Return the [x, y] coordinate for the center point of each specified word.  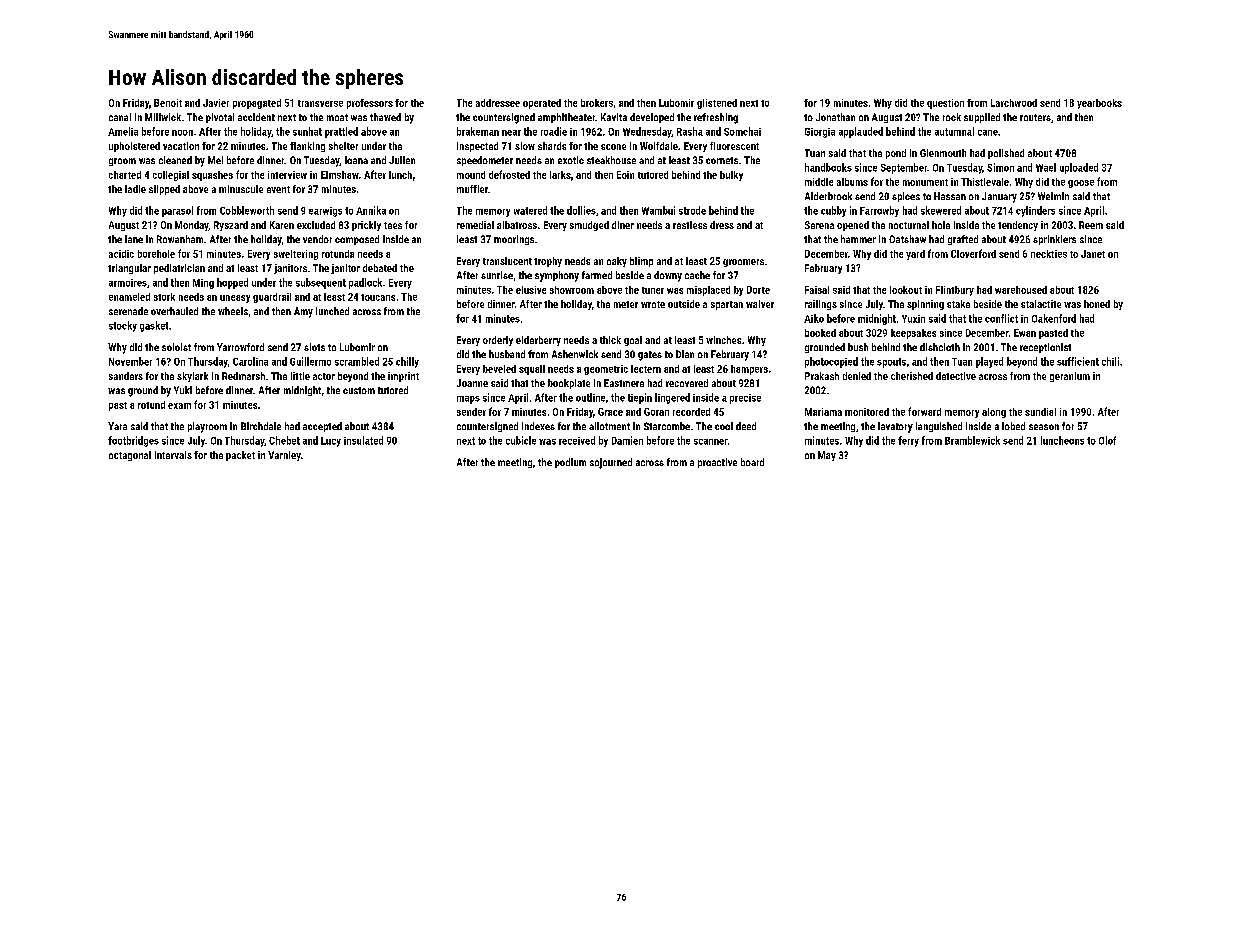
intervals [173, 455]
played [989, 362]
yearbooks [1099, 104]
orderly [498, 341]
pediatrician [179, 269]
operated [542, 104]
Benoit [168, 103]
